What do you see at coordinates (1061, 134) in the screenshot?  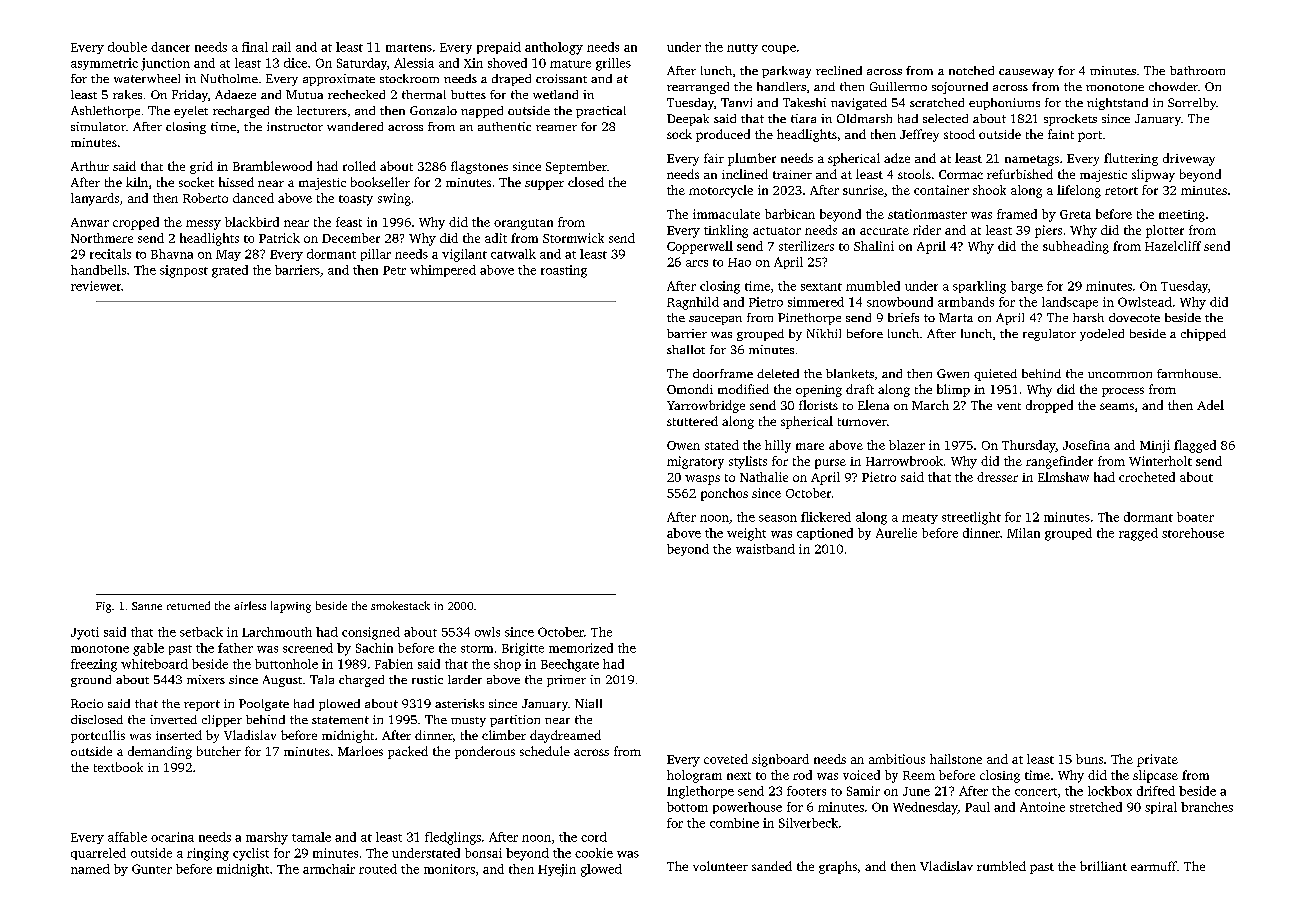 I see `faint` at bounding box center [1061, 134].
